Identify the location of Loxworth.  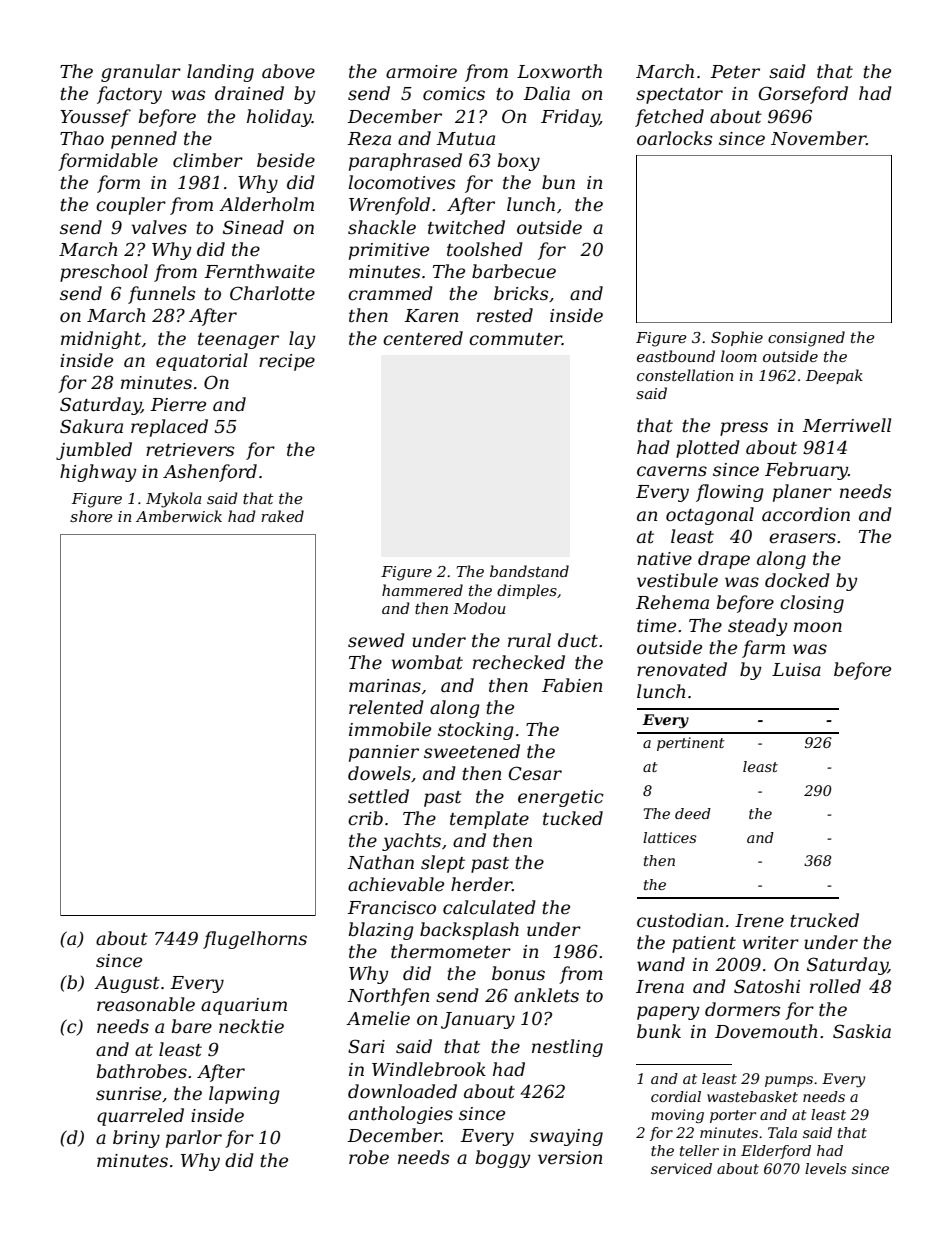
(559, 71).
